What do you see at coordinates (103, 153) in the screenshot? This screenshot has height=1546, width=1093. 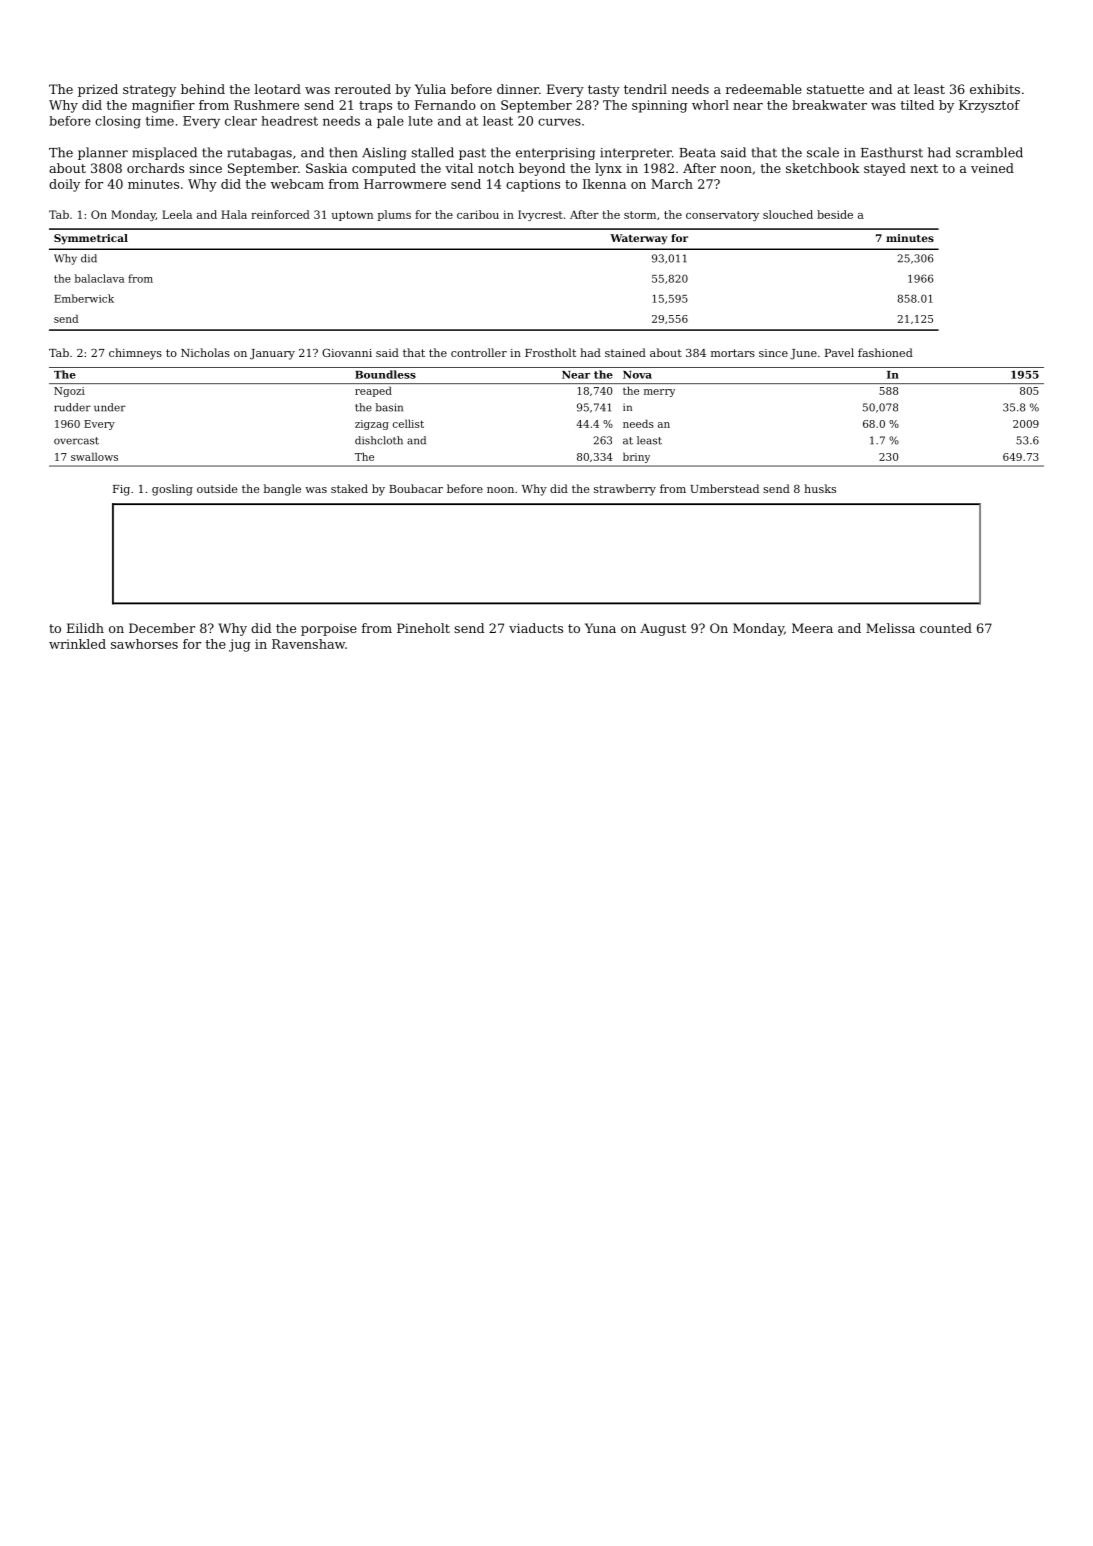 I see `planner` at bounding box center [103, 153].
